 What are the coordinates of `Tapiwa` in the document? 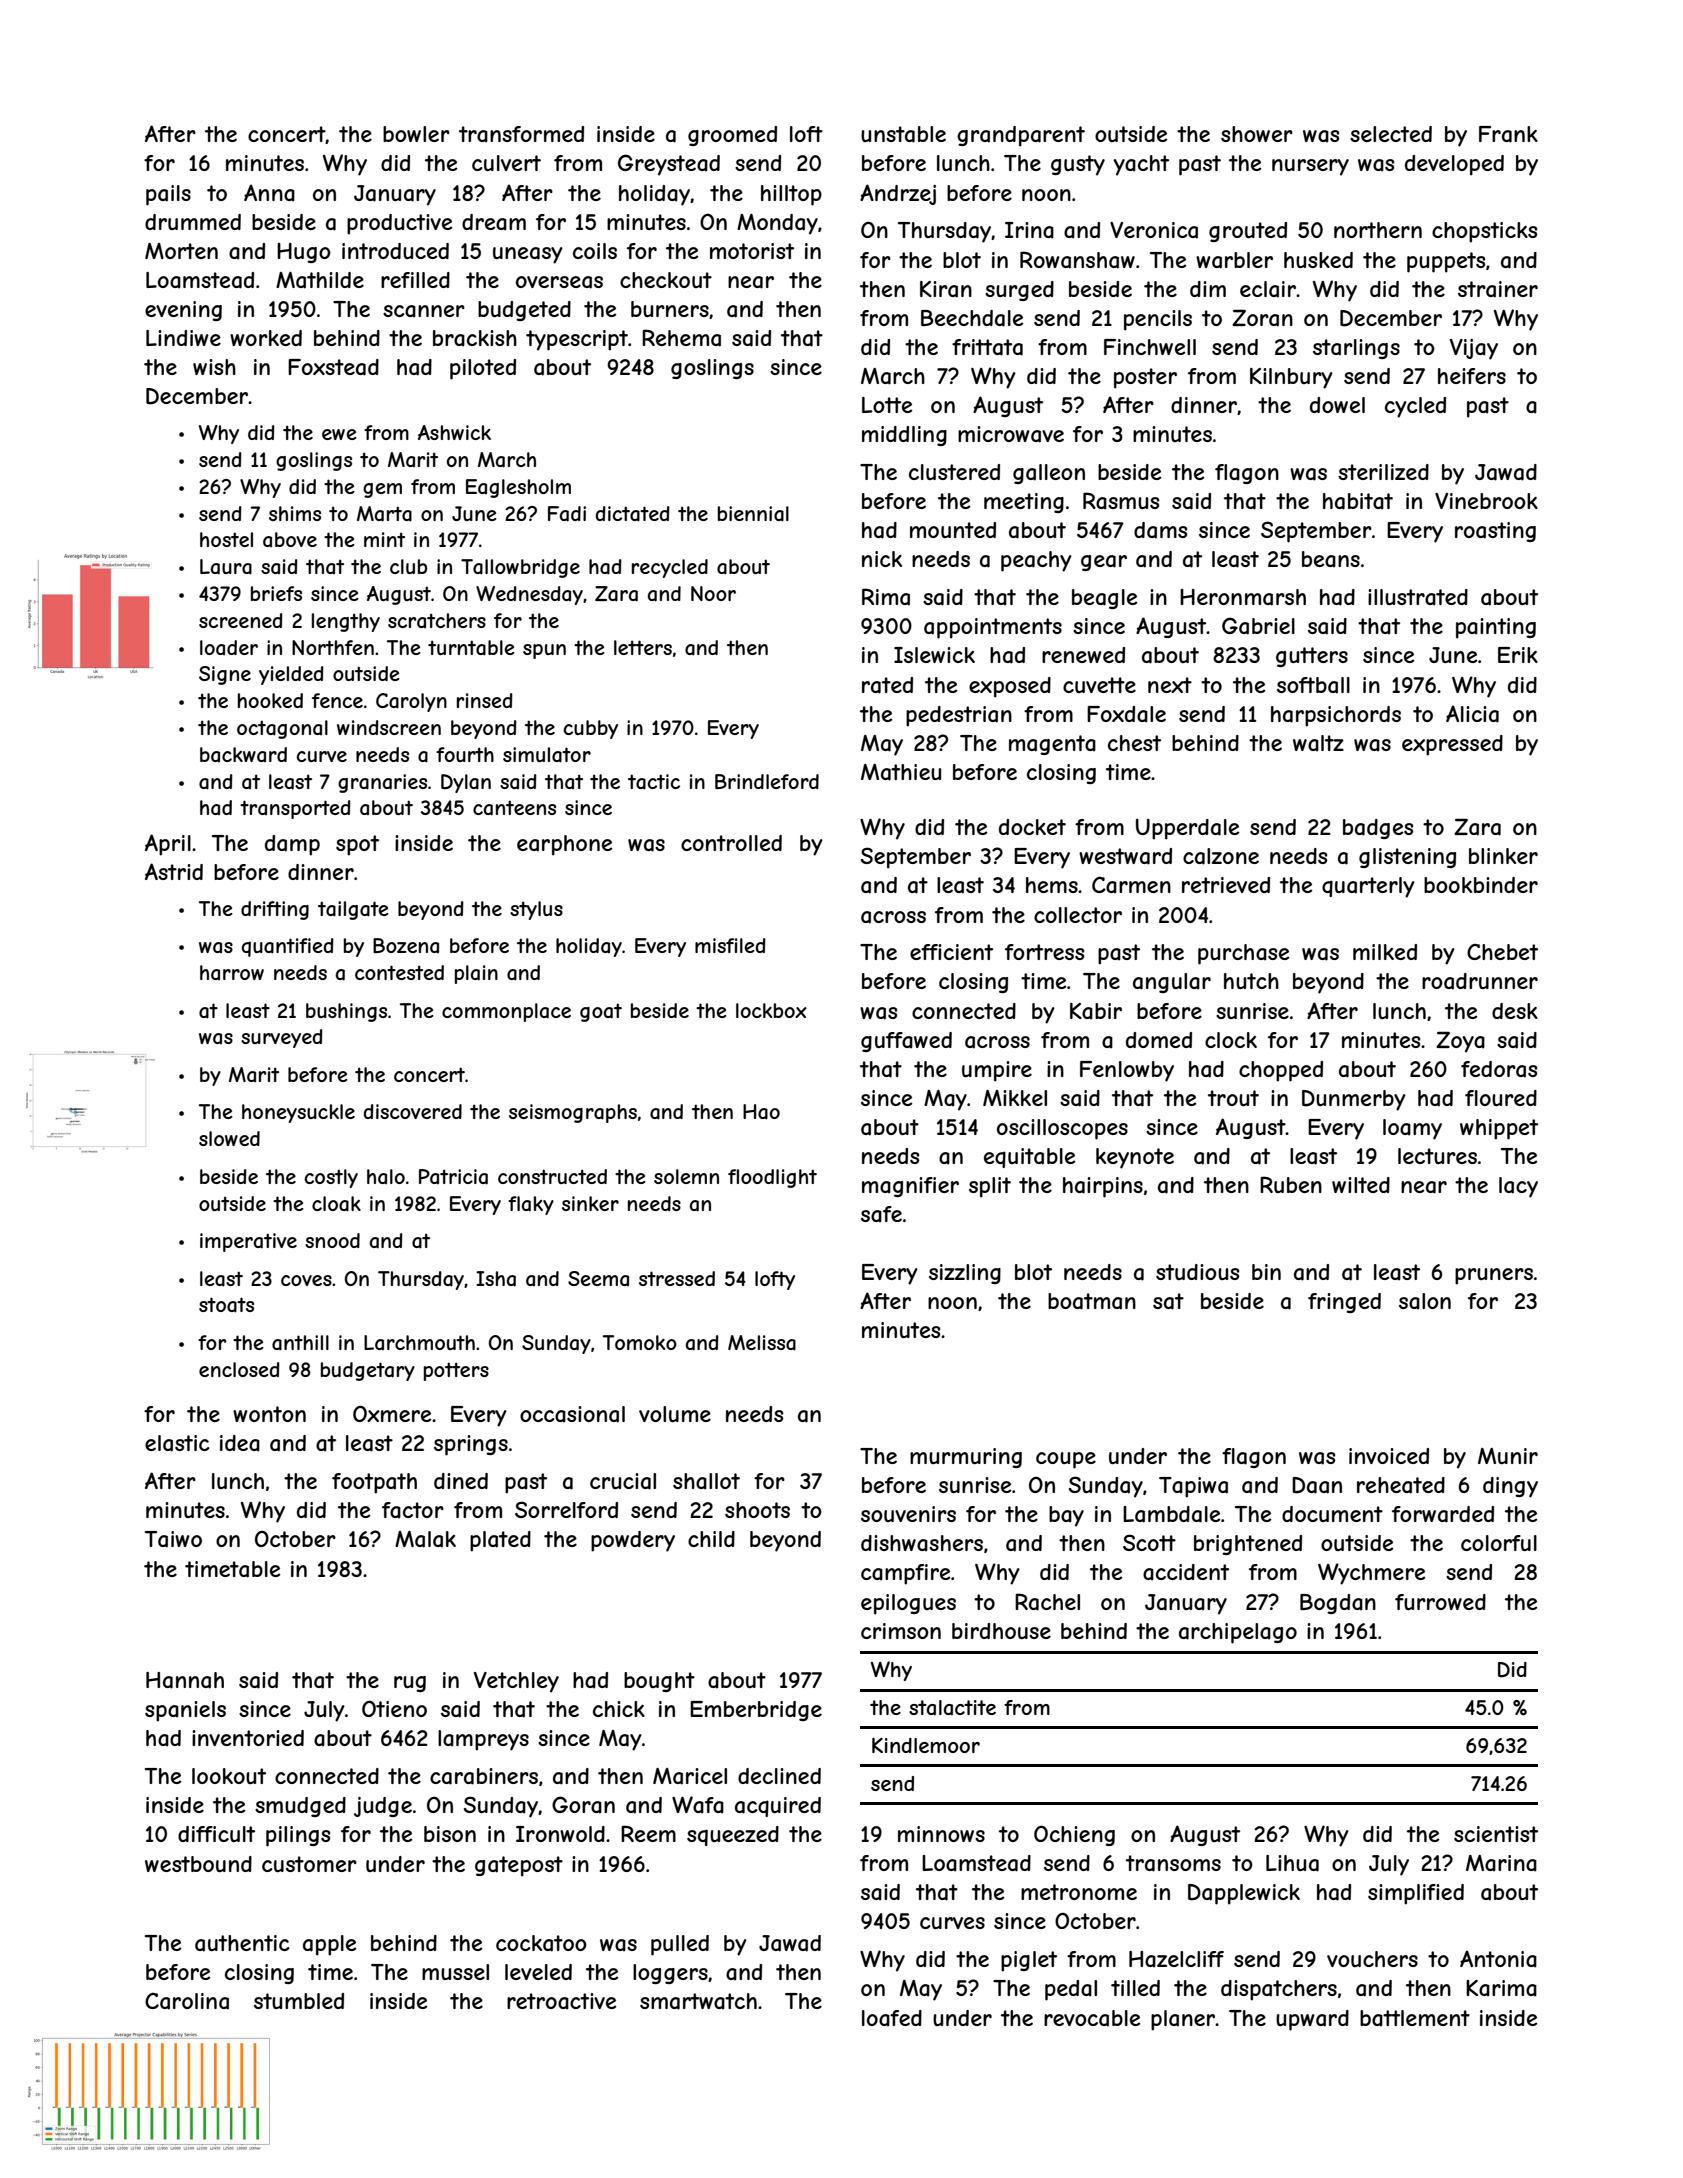 It's located at (1193, 1487).
